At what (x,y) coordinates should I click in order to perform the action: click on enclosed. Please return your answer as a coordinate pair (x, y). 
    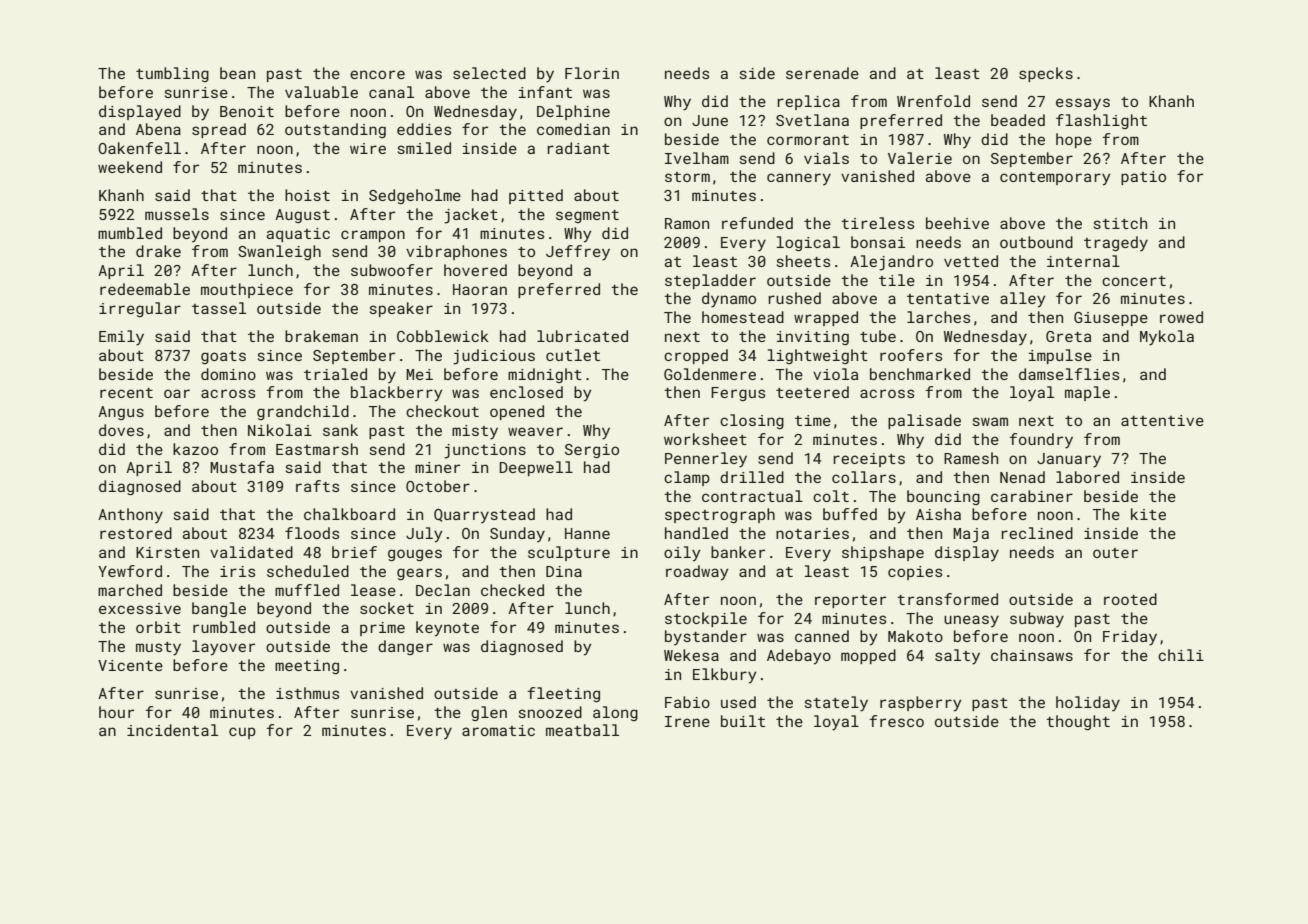
    Looking at the image, I should click on (526, 392).
